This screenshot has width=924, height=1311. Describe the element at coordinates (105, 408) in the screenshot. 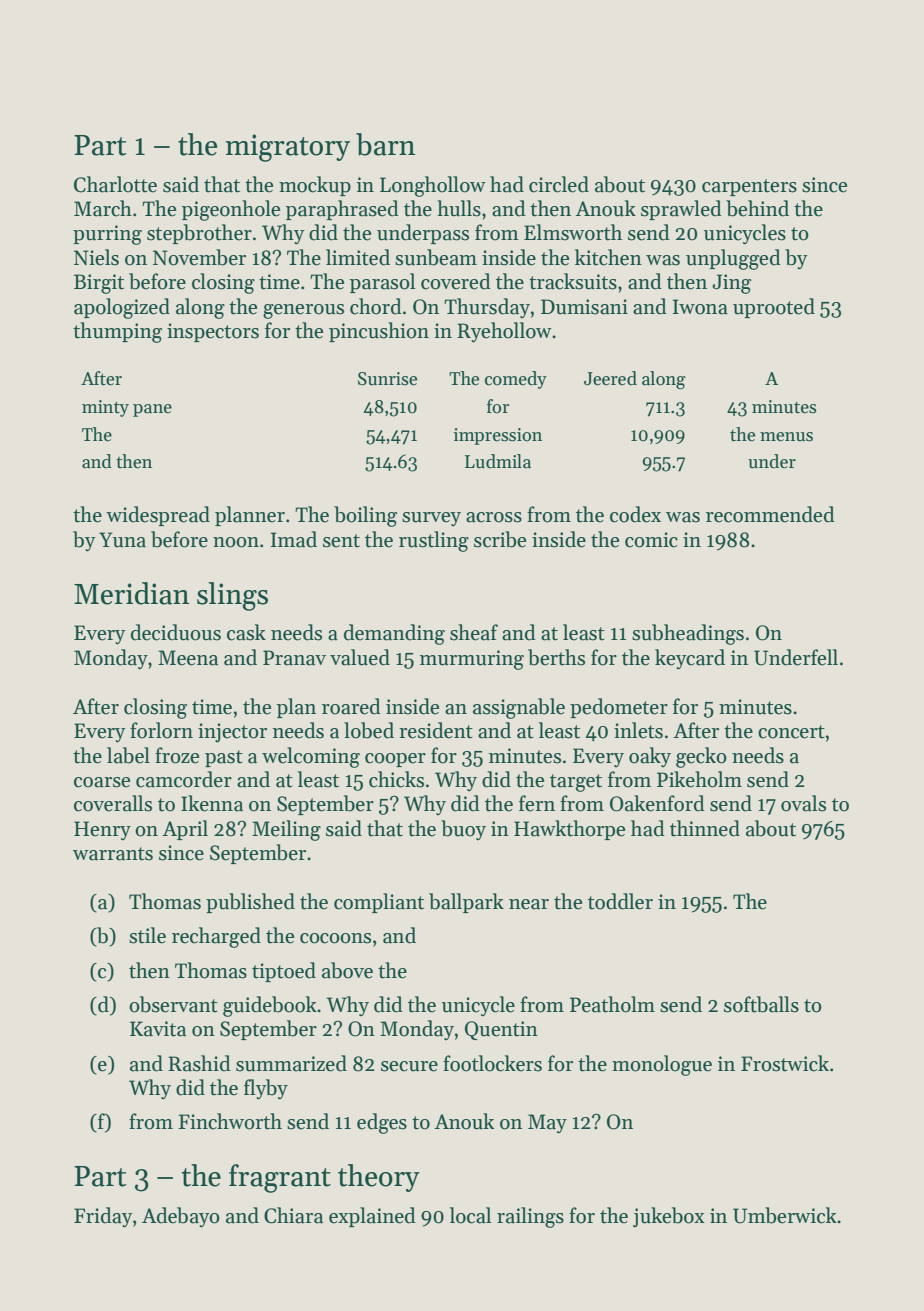

I see `minty` at that location.
